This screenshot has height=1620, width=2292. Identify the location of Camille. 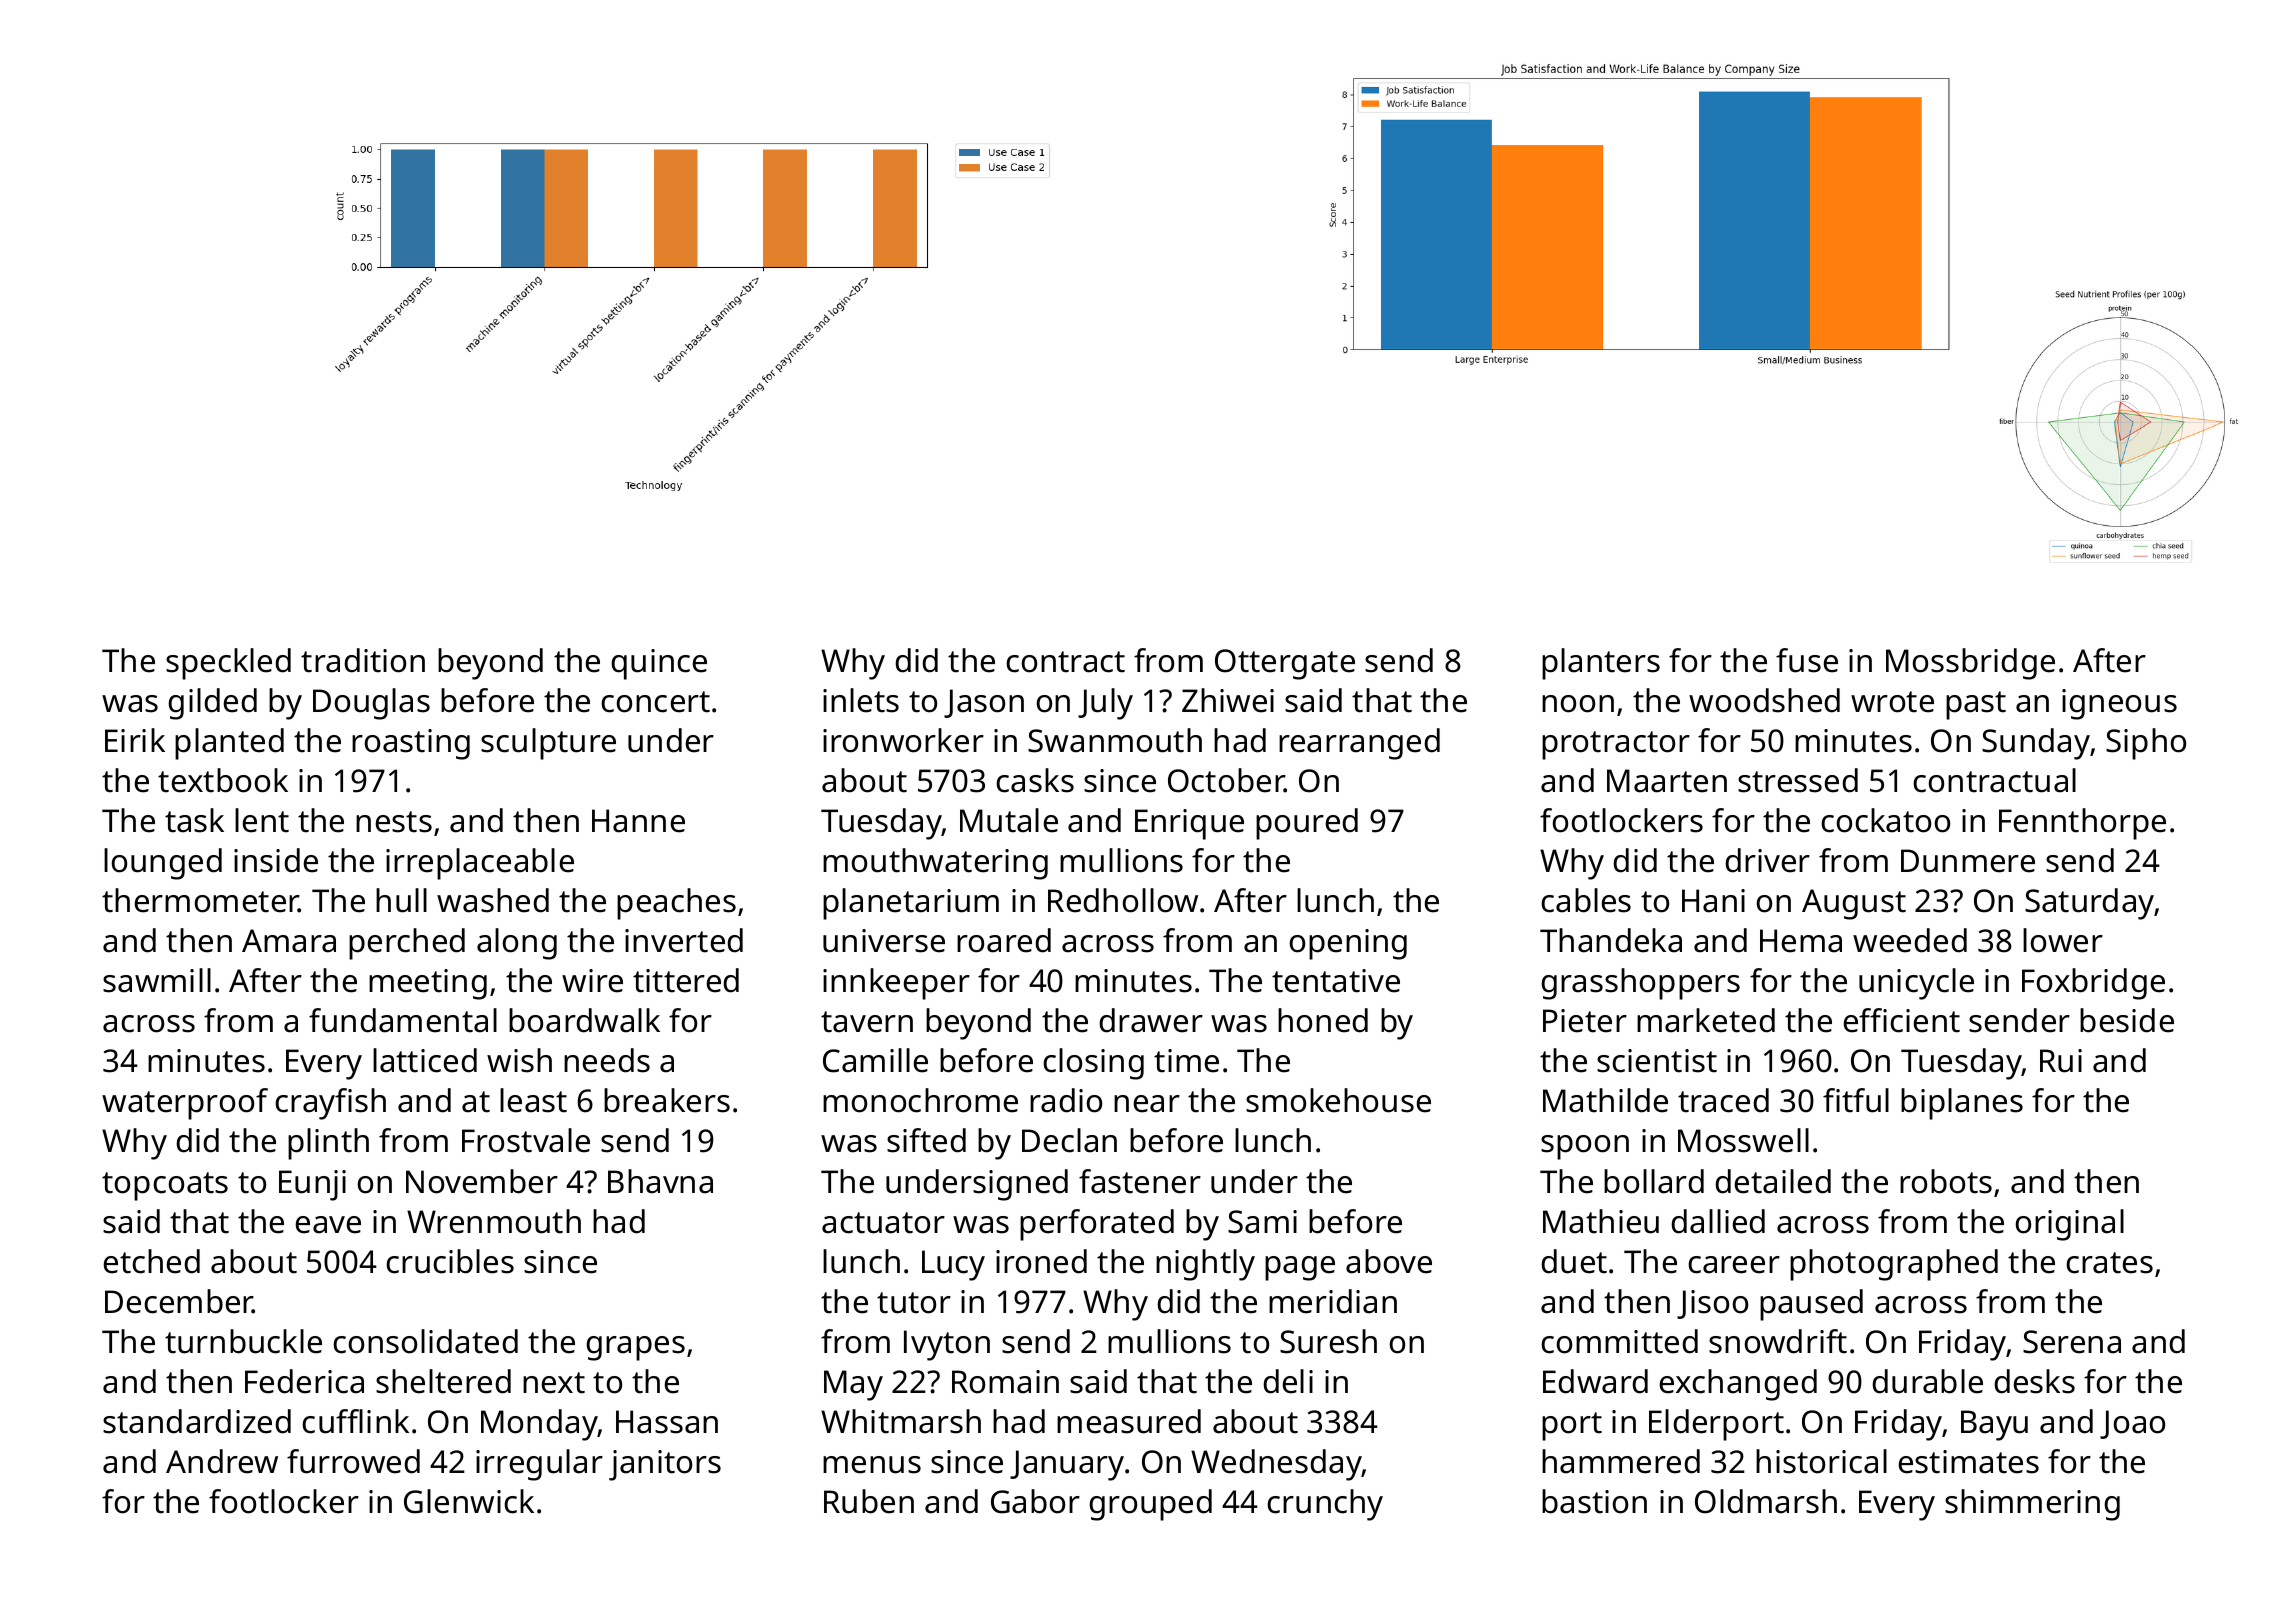
(875, 1060).
